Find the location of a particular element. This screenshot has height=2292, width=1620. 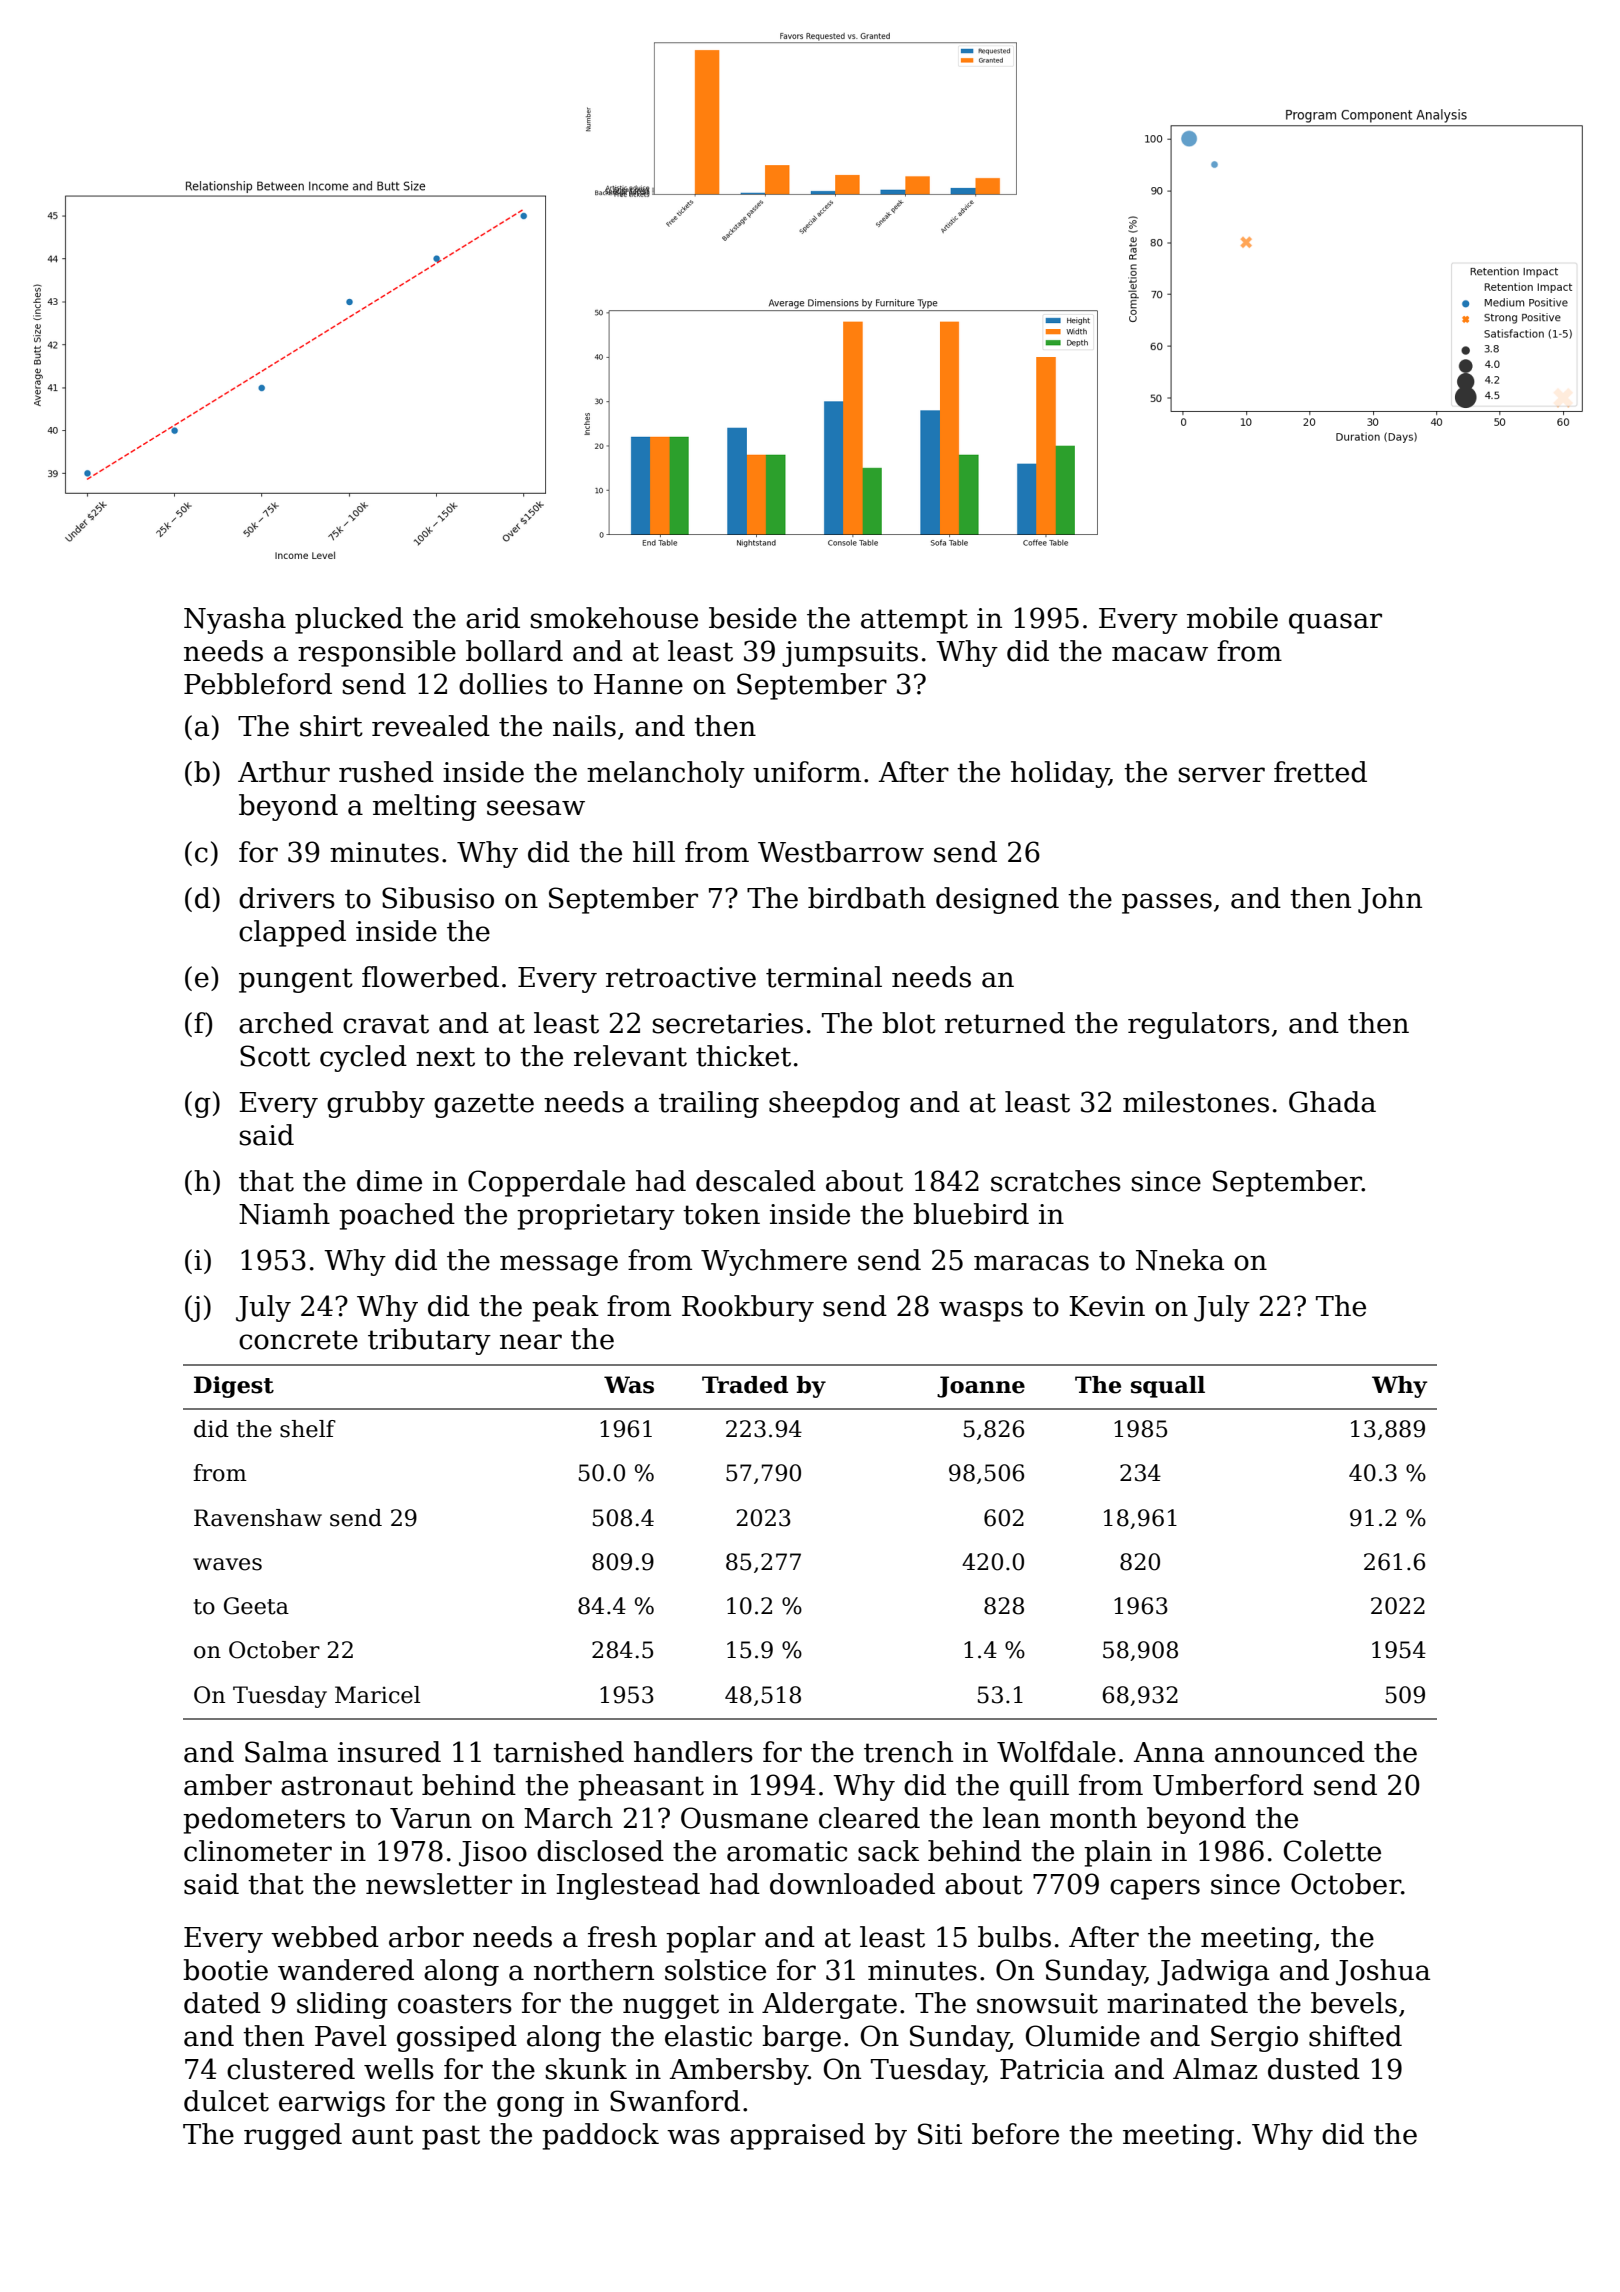

dusted is located at coordinates (1314, 2069).
